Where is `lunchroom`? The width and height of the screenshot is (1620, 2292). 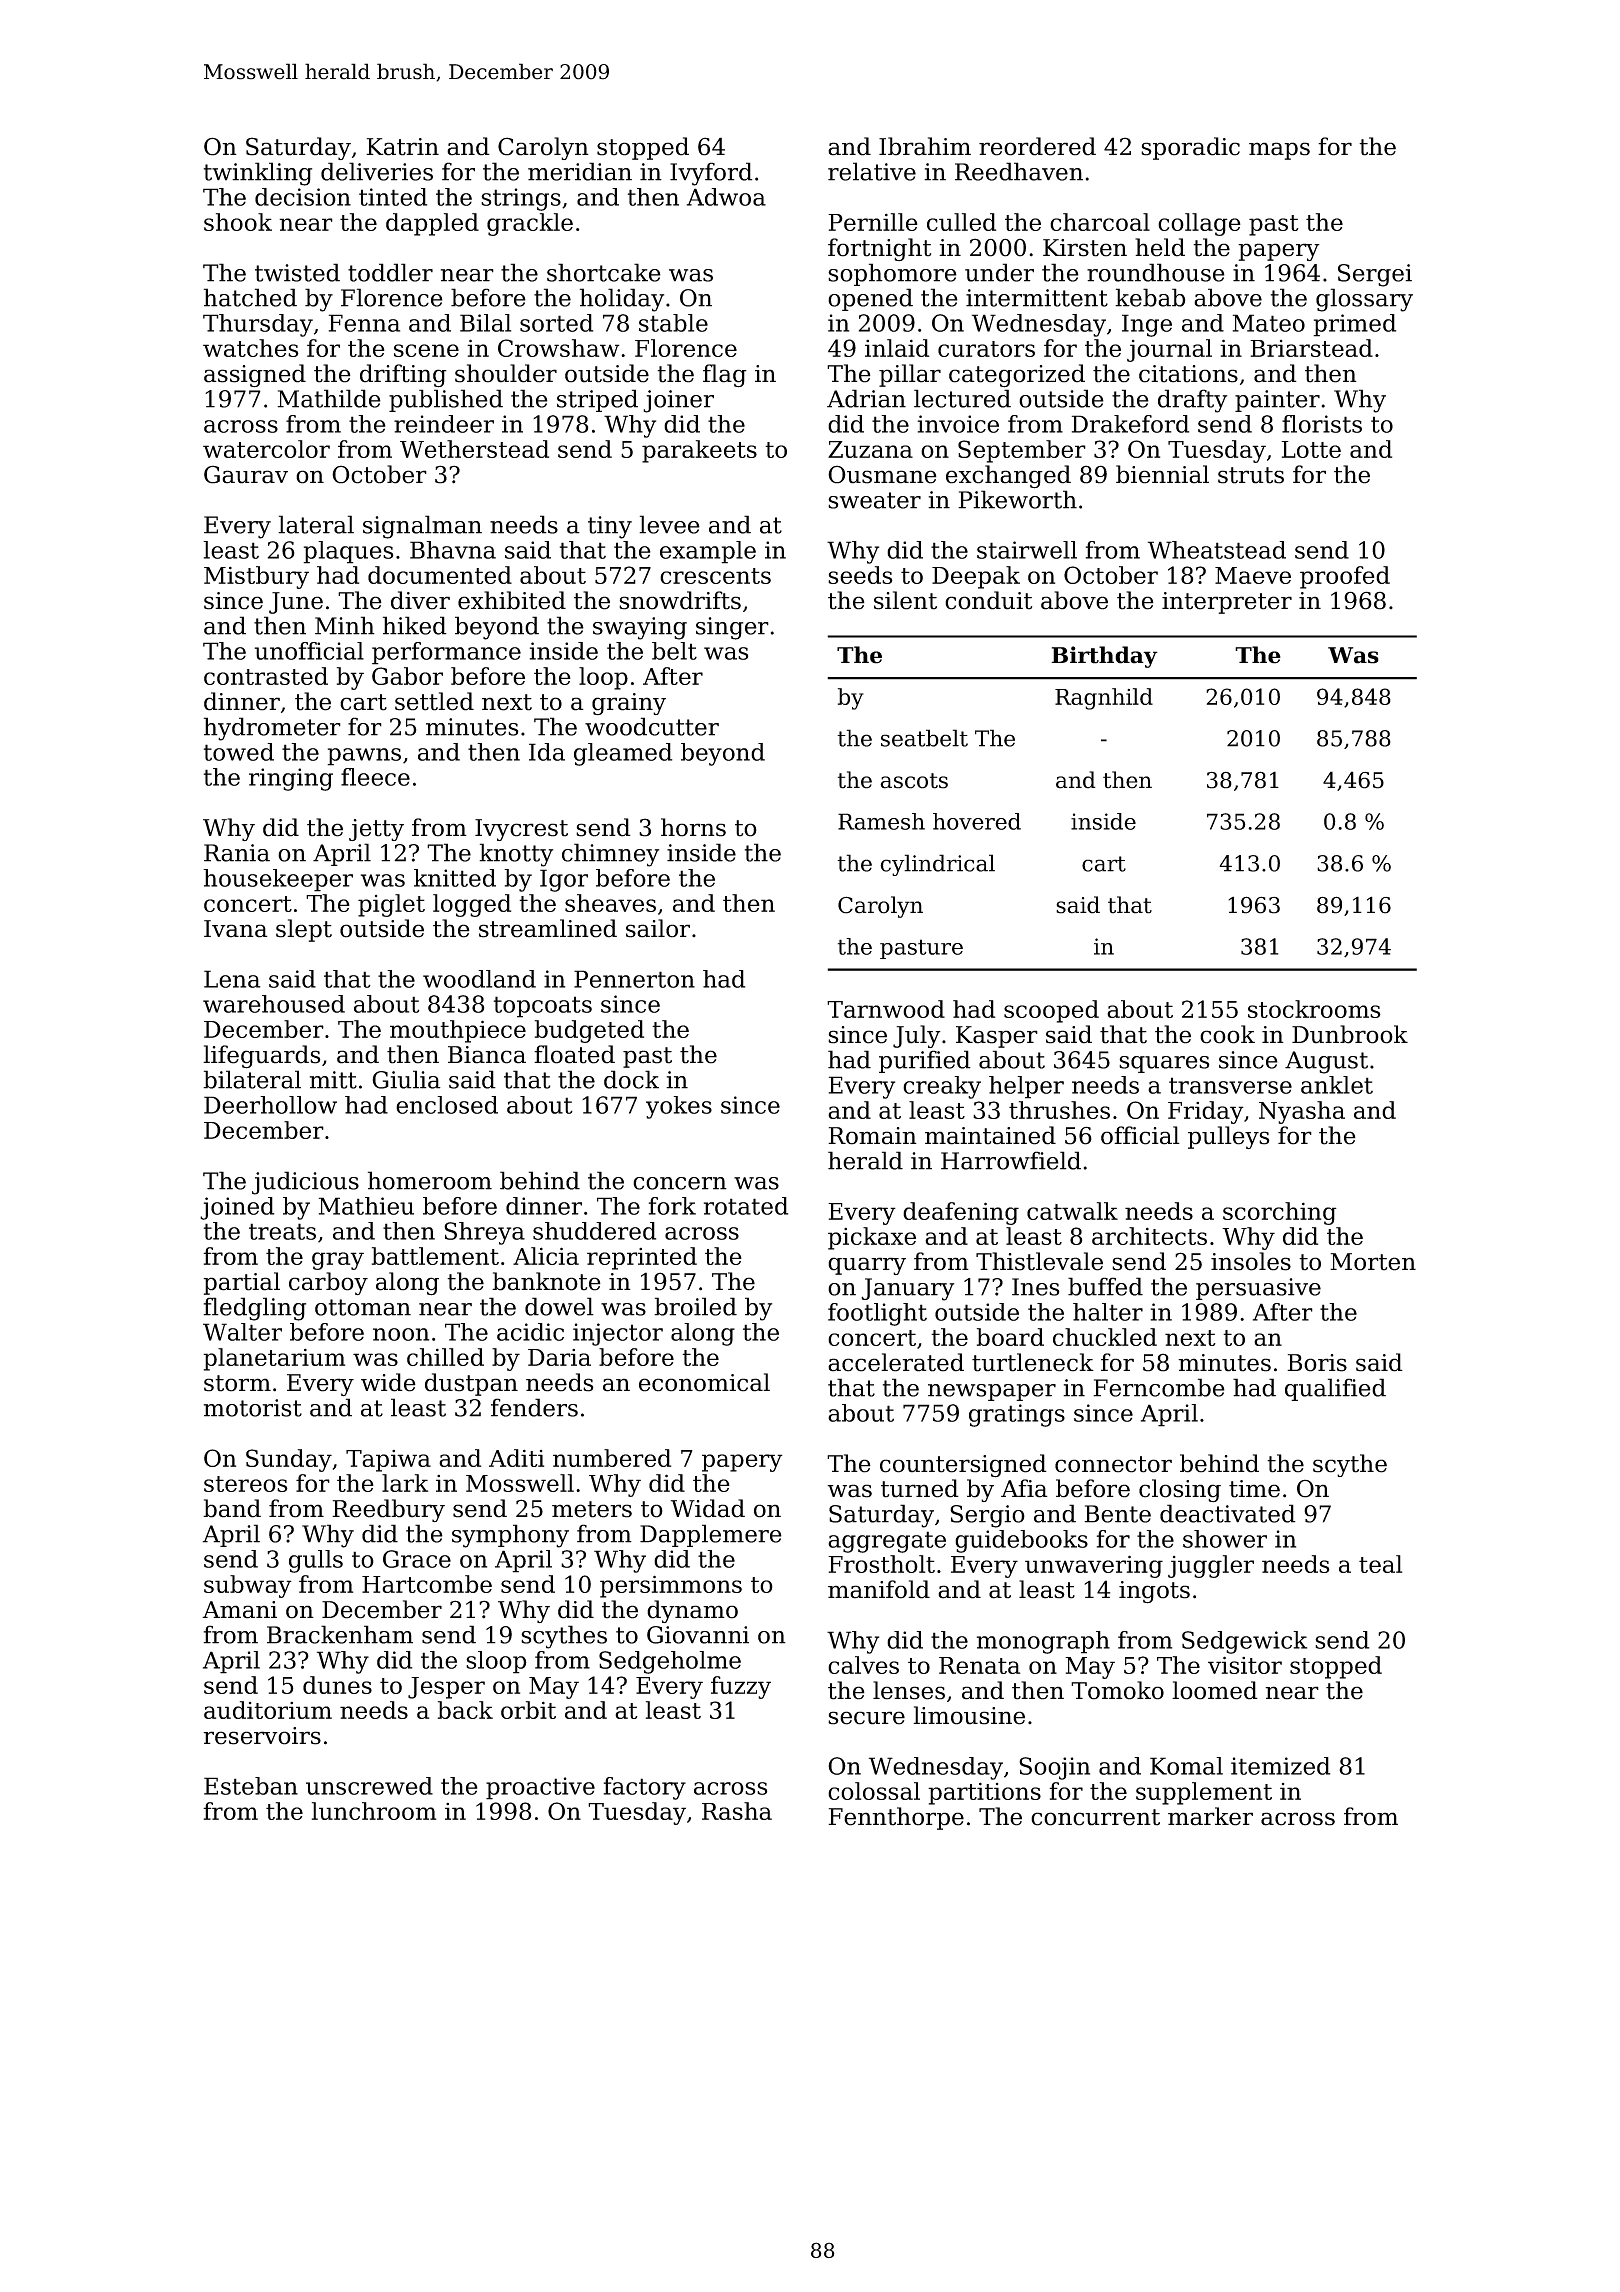
lunchroom is located at coordinates (374, 1811).
